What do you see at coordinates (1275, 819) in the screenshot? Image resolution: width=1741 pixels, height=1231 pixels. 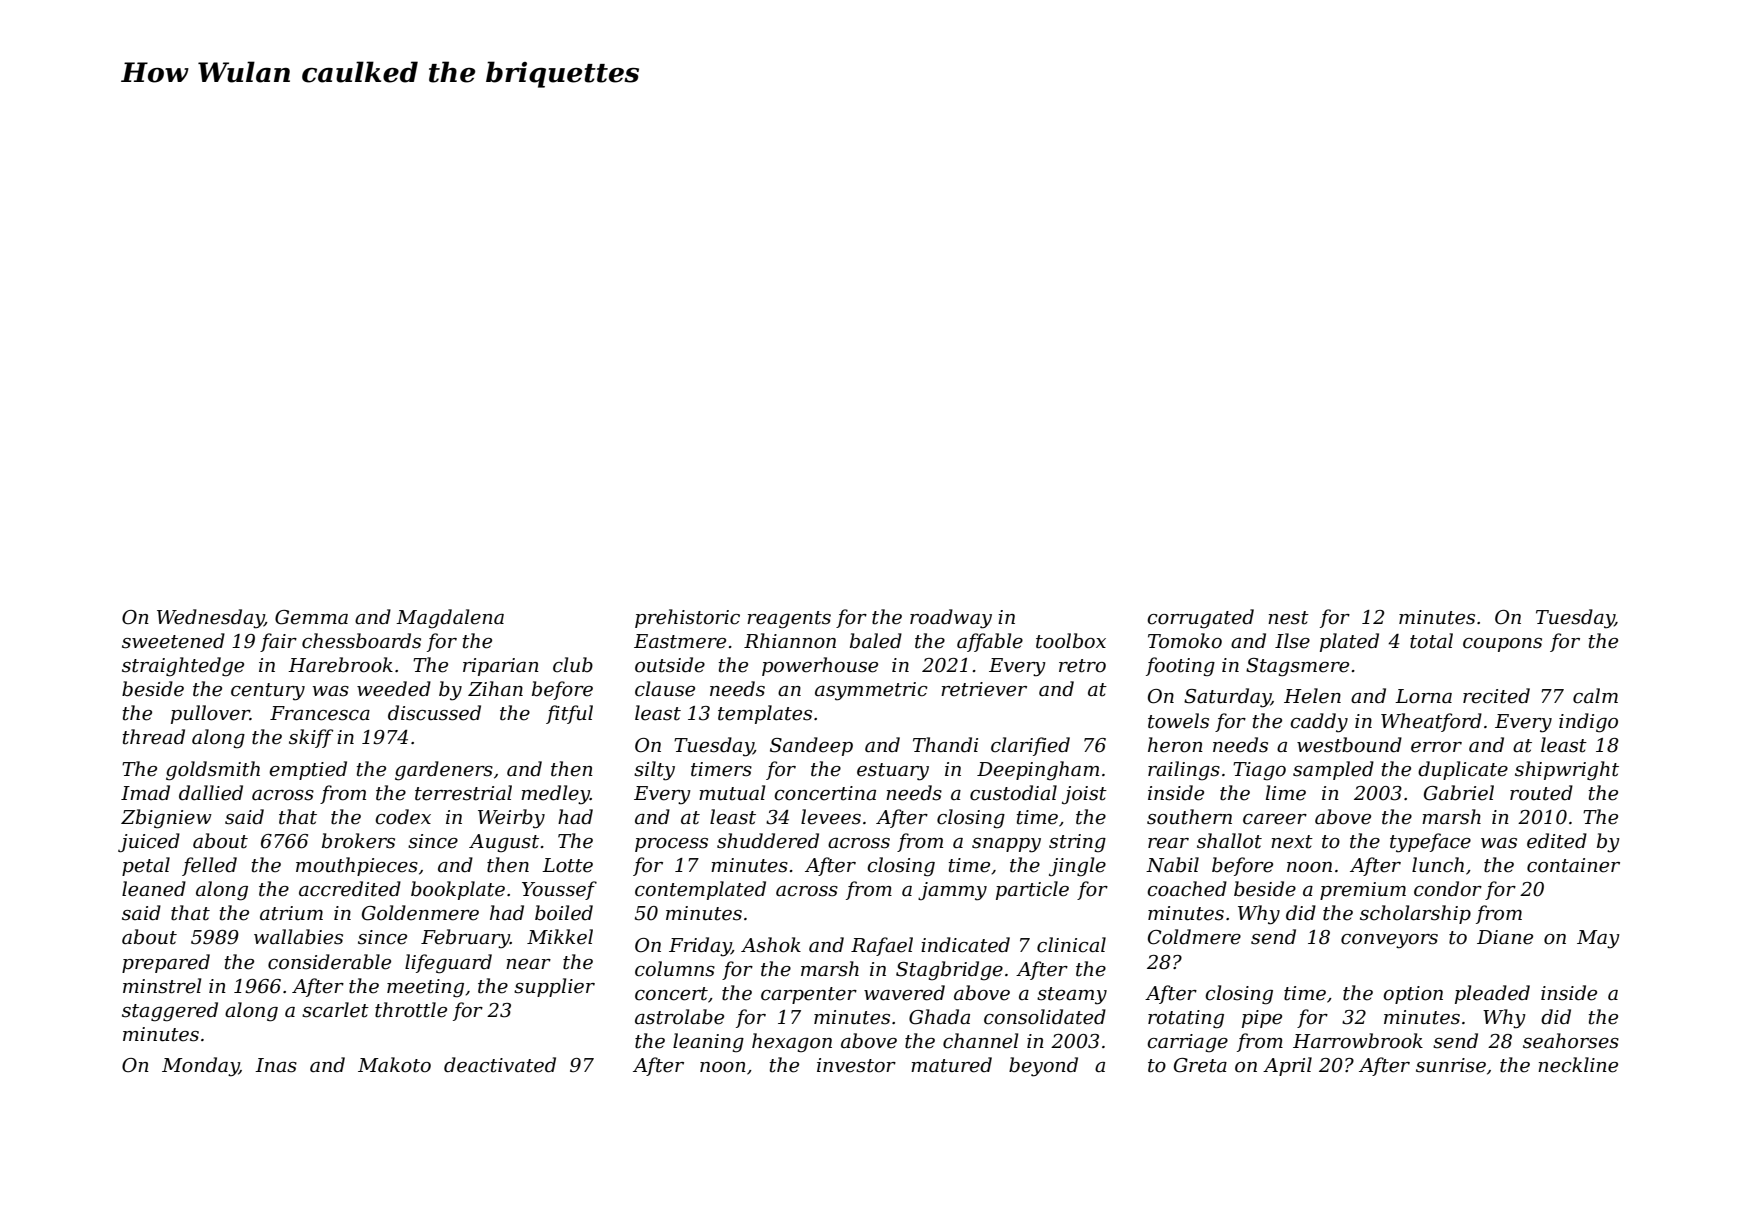 I see `career` at bounding box center [1275, 819].
